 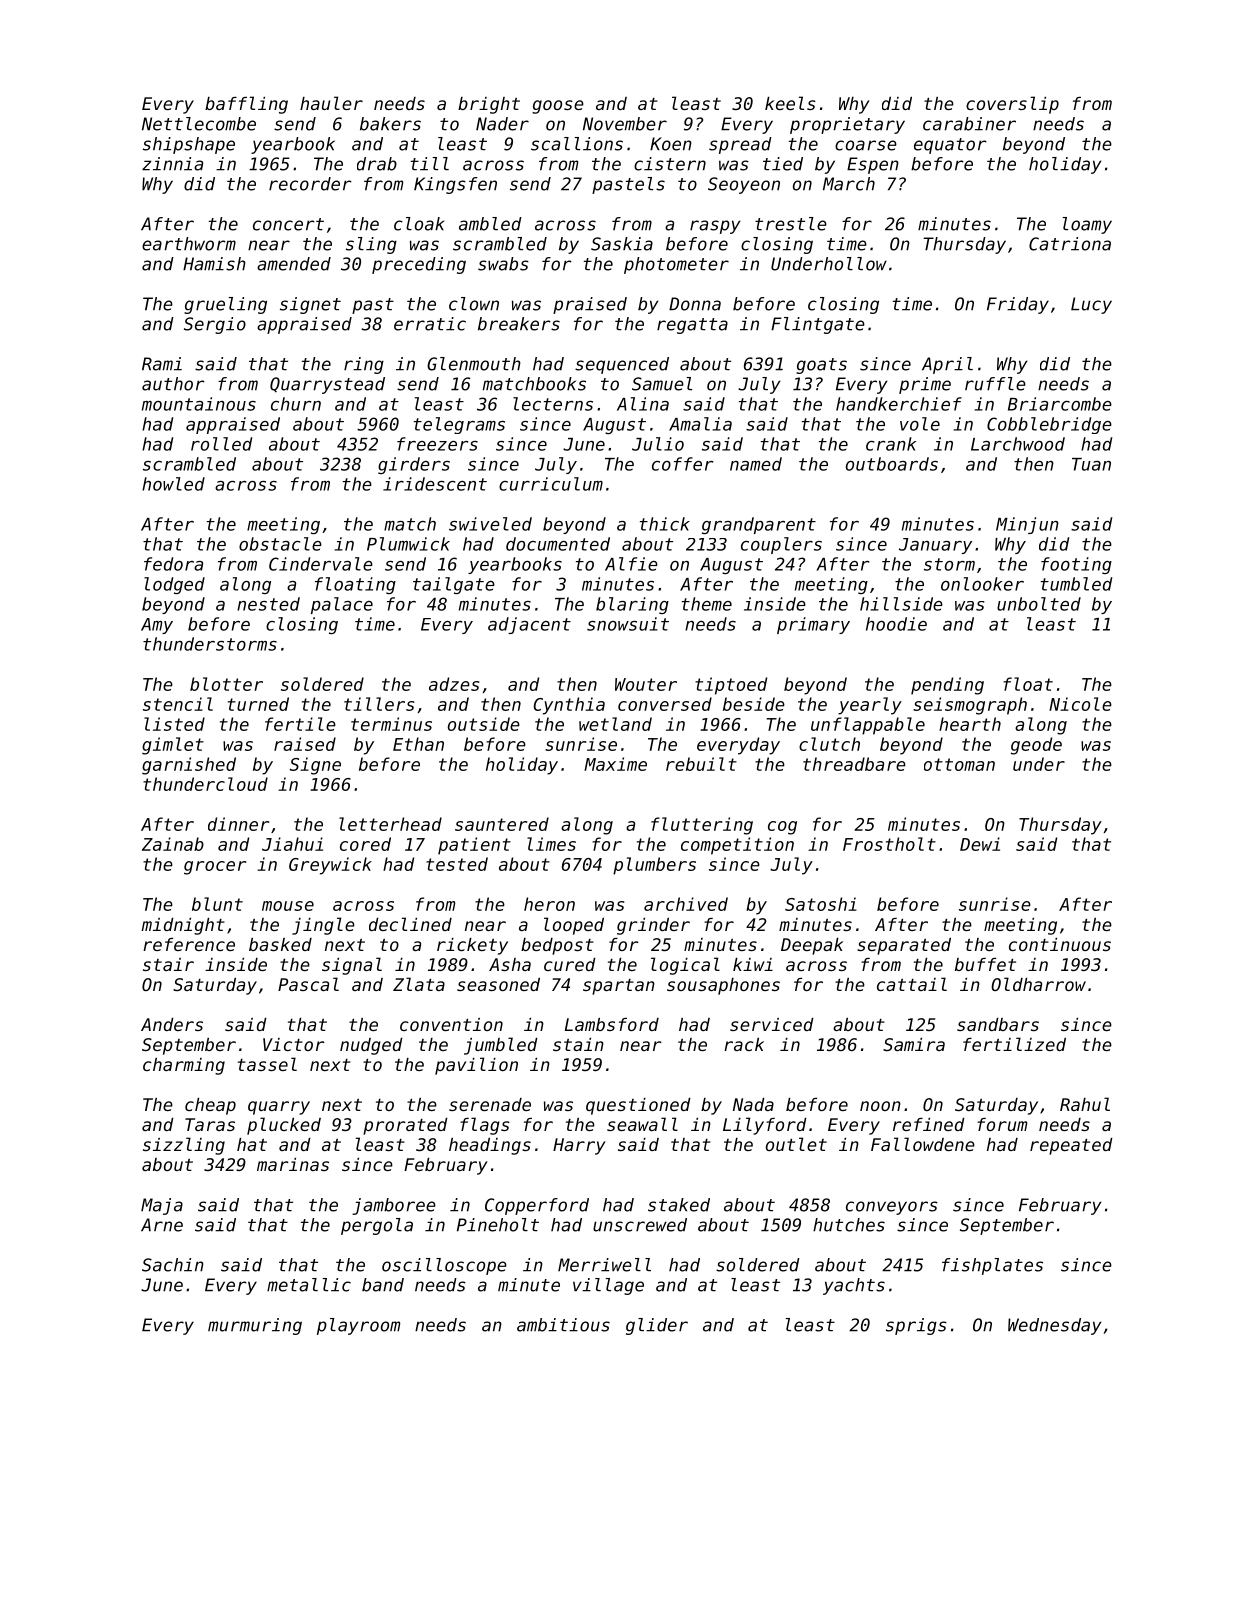 What do you see at coordinates (529, 625) in the screenshot?
I see `adjacent` at bounding box center [529, 625].
